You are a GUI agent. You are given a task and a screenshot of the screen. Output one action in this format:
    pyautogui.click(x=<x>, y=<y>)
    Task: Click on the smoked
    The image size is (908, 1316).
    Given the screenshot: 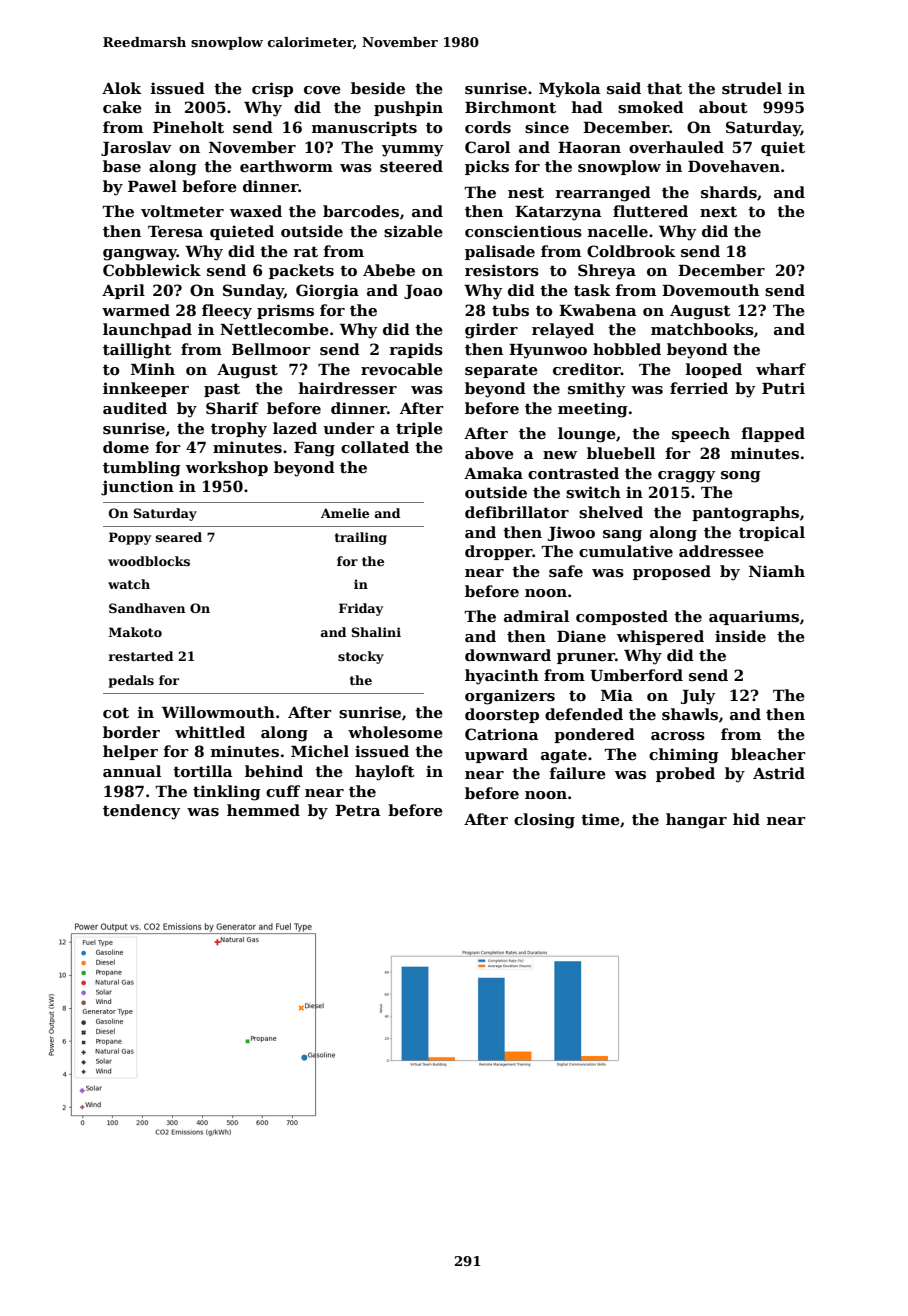 What is the action you would take?
    pyautogui.click(x=651, y=107)
